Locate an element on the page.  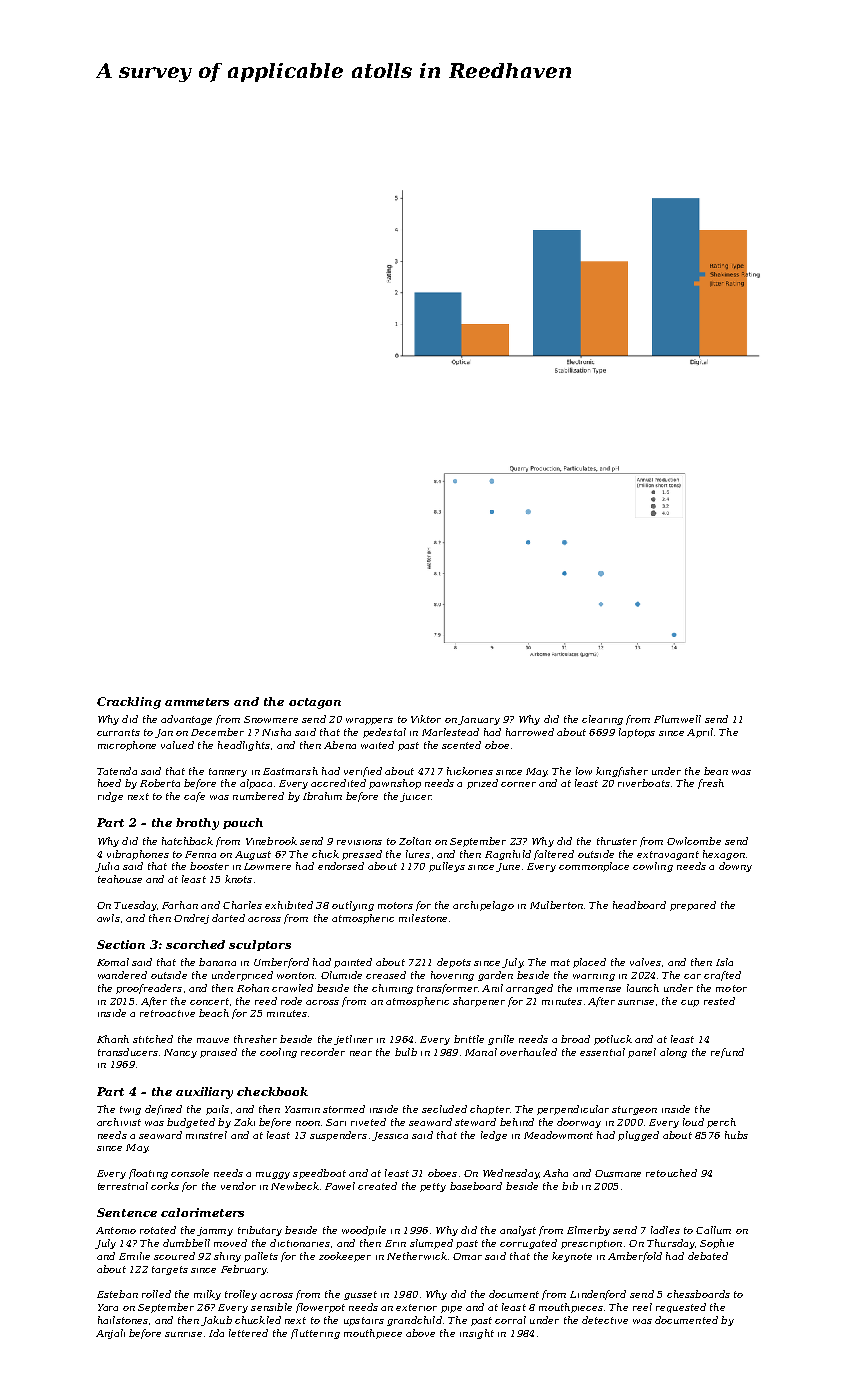
refund is located at coordinates (727, 1053).
